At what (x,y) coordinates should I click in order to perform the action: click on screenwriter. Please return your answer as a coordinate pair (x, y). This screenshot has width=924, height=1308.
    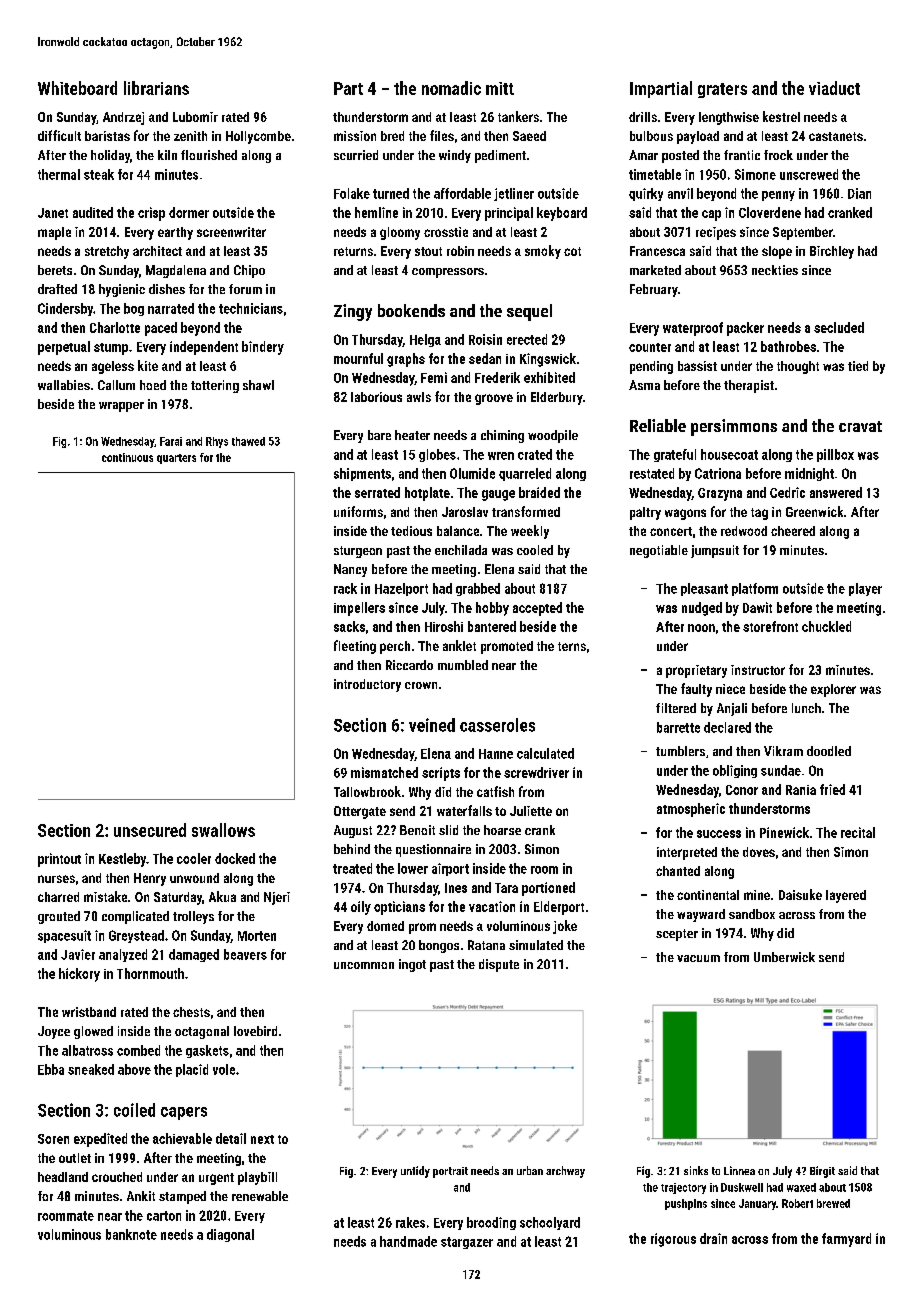
    Looking at the image, I should click on (231, 232).
